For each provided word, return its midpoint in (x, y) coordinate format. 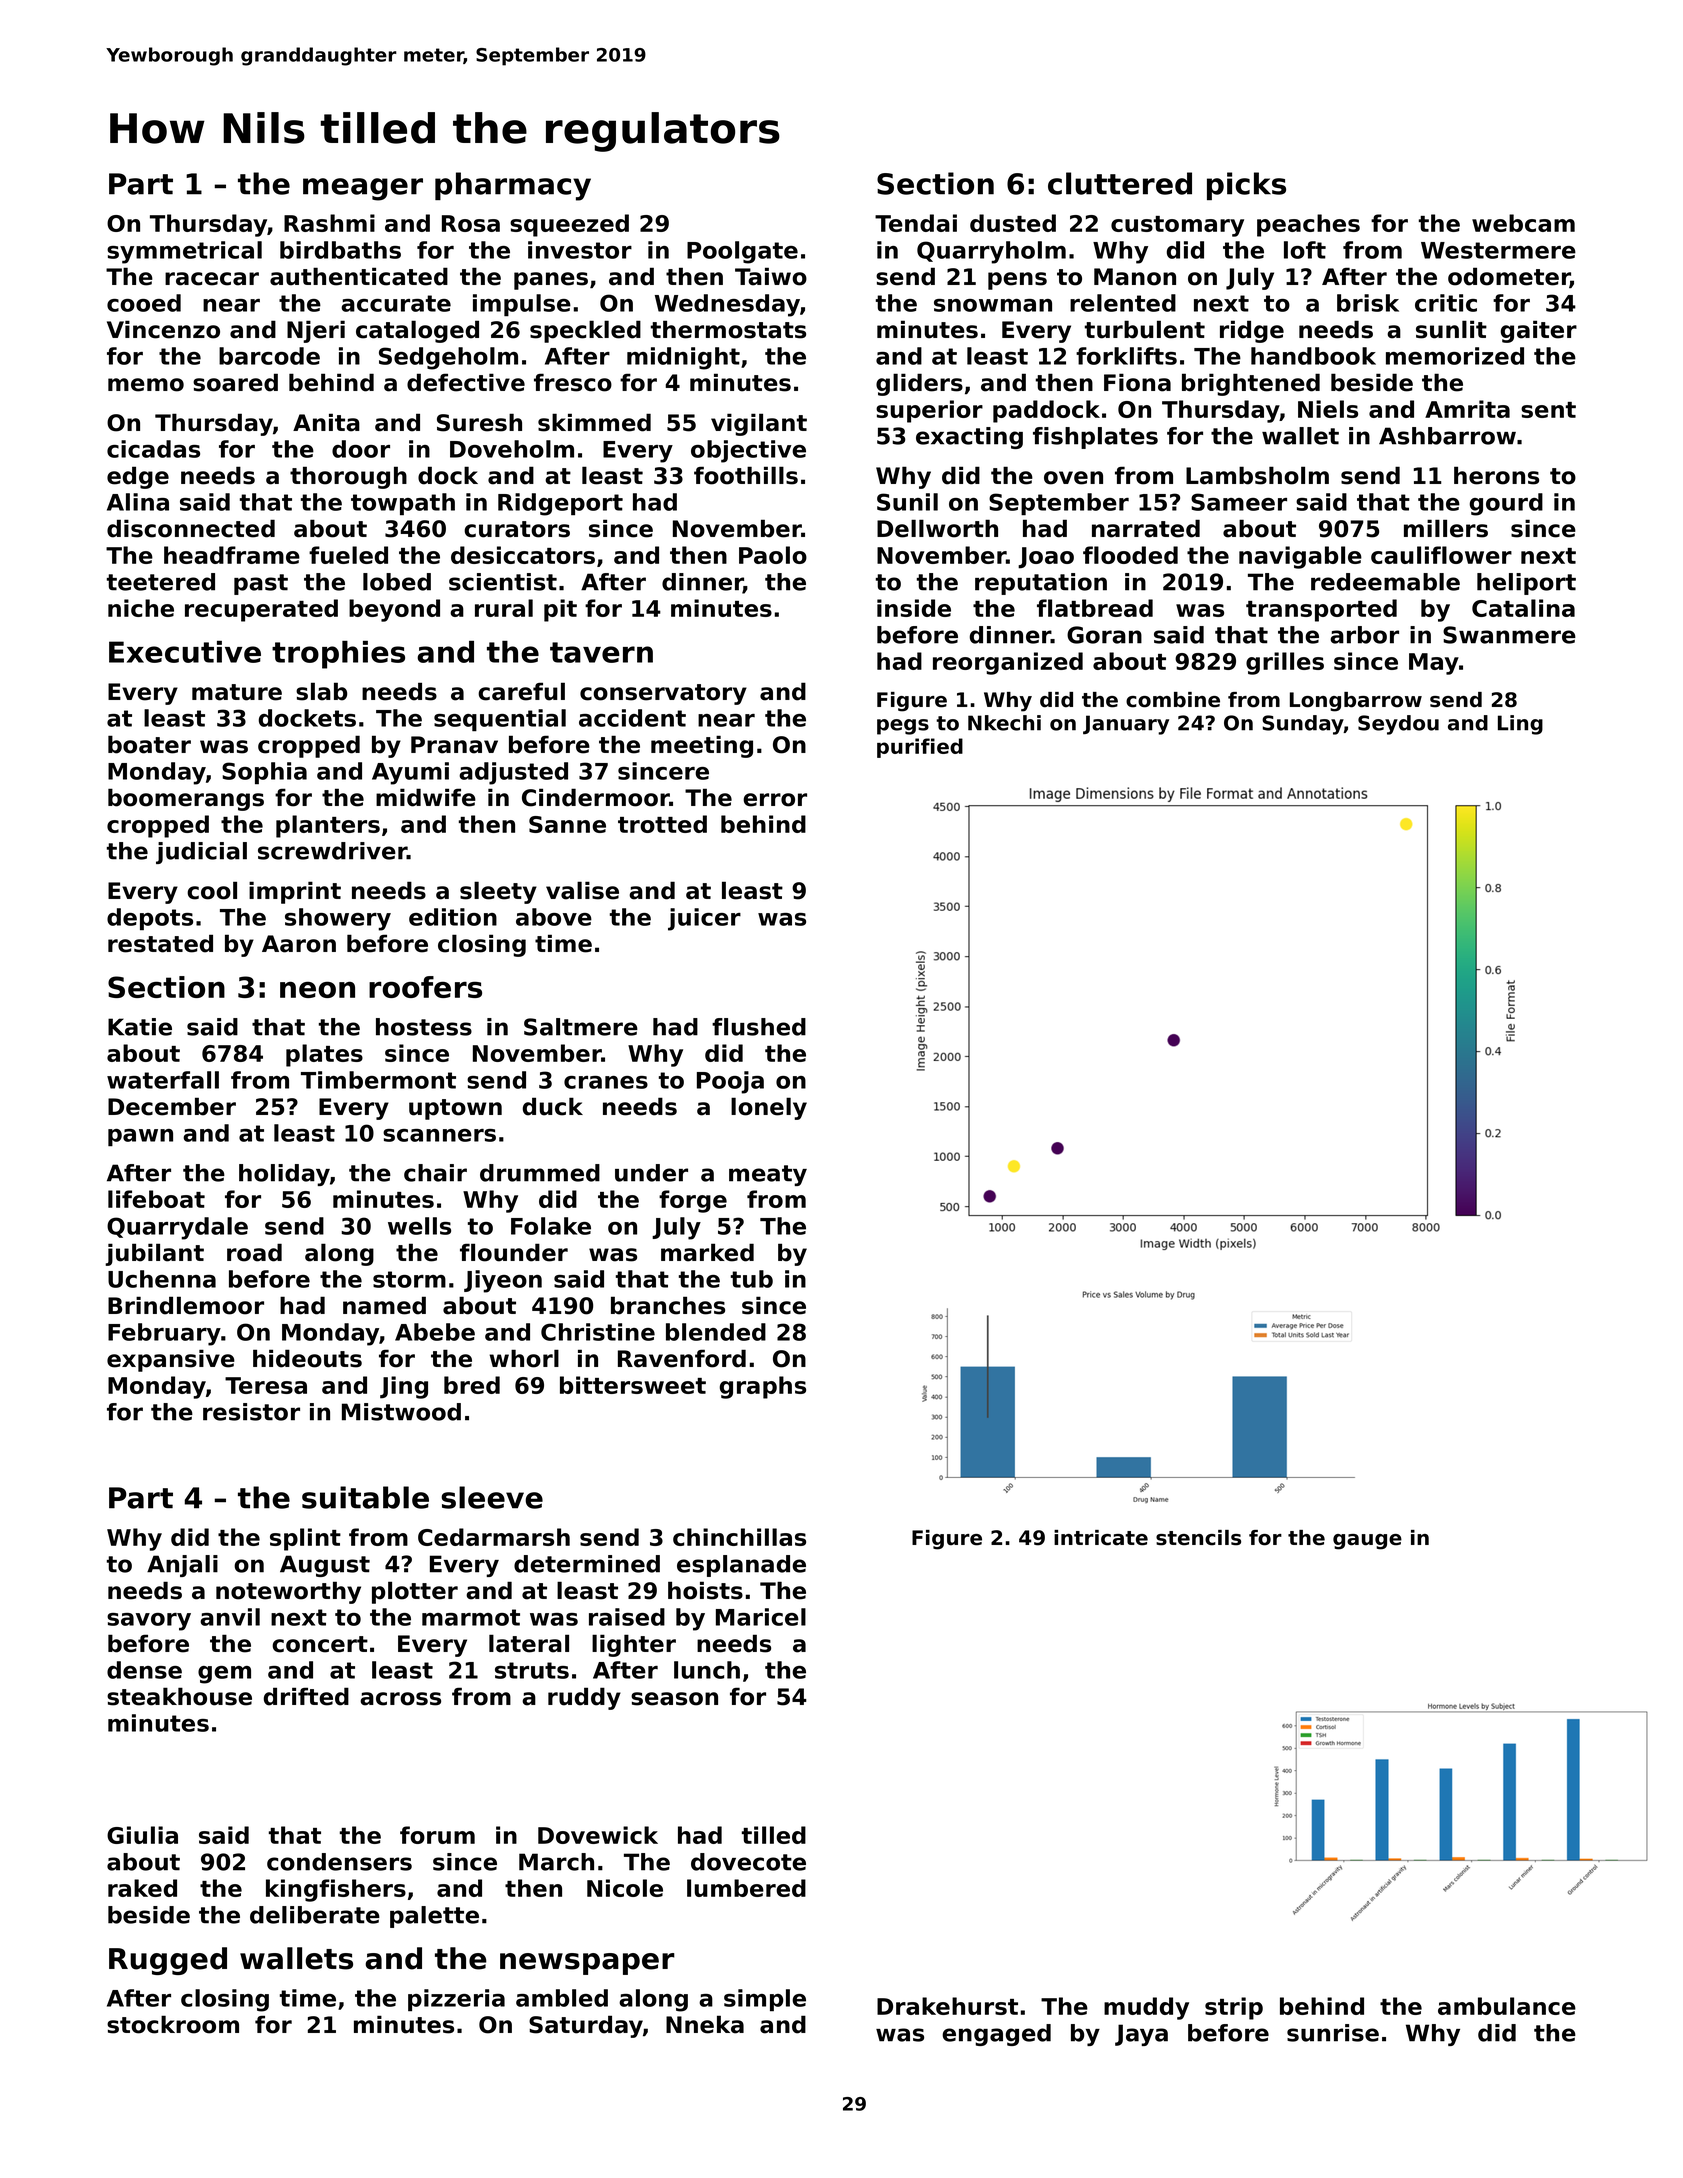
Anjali (182, 1566)
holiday (284, 1175)
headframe (232, 555)
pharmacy (513, 186)
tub (752, 1279)
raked (142, 1888)
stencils (1198, 1538)
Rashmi (329, 223)
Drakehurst (947, 2006)
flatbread (1095, 608)
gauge (1367, 1542)
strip (1234, 2008)
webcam (1523, 223)
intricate (1101, 1538)
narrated (1146, 528)
